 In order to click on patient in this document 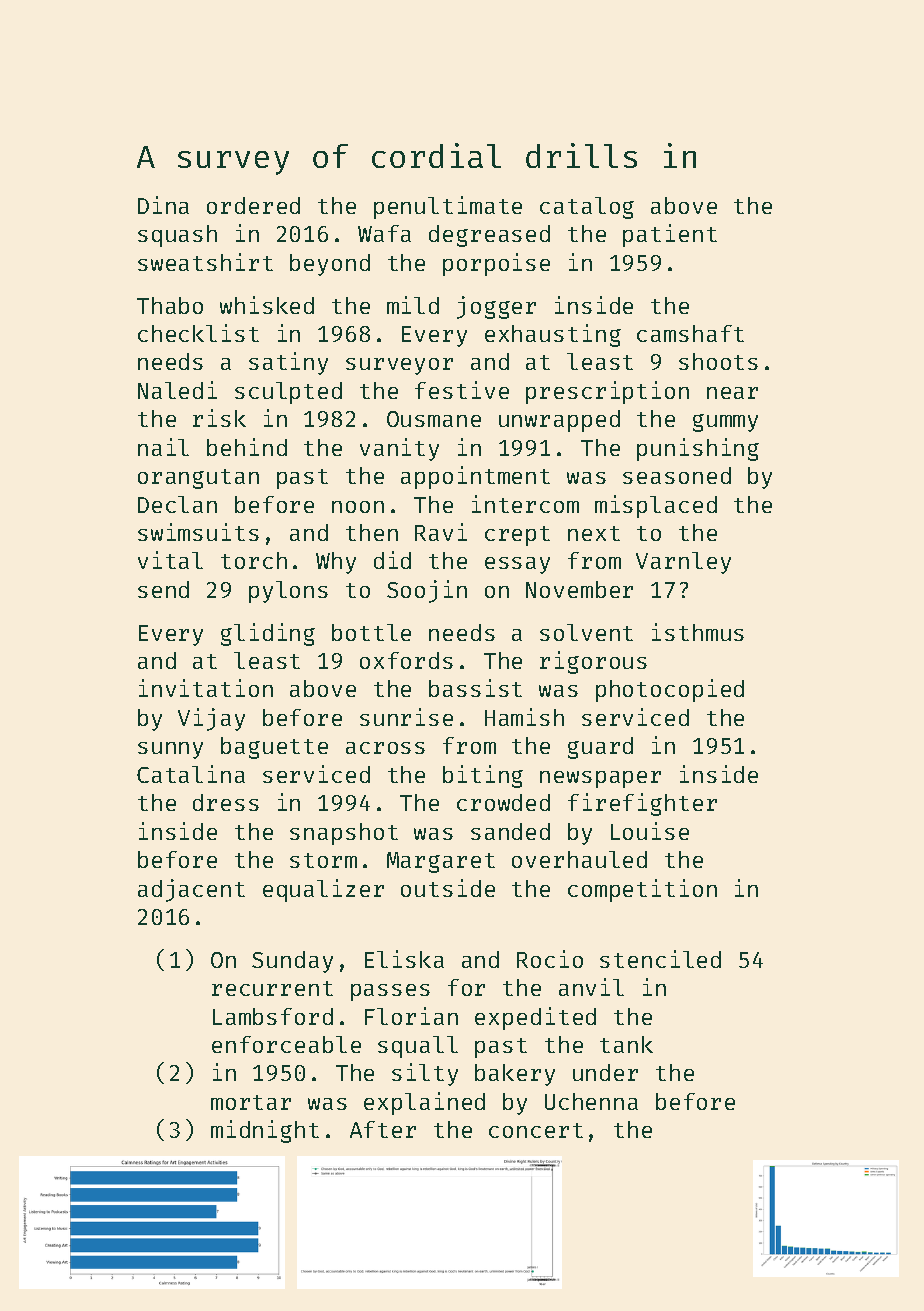, I will do `click(670, 235)`.
